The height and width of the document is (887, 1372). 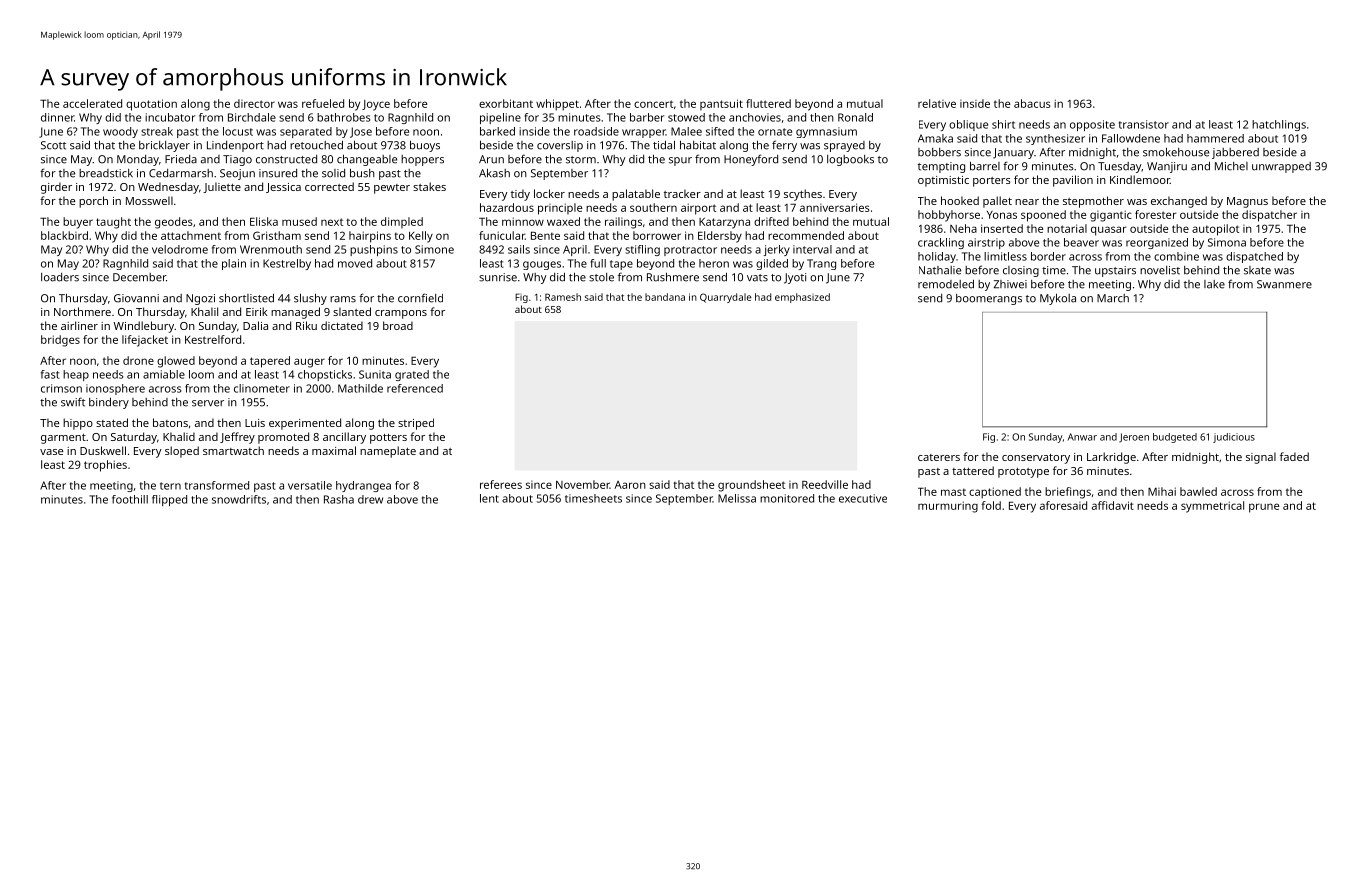 What do you see at coordinates (1279, 125) in the document?
I see `hatchlings` at bounding box center [1279, 125].
